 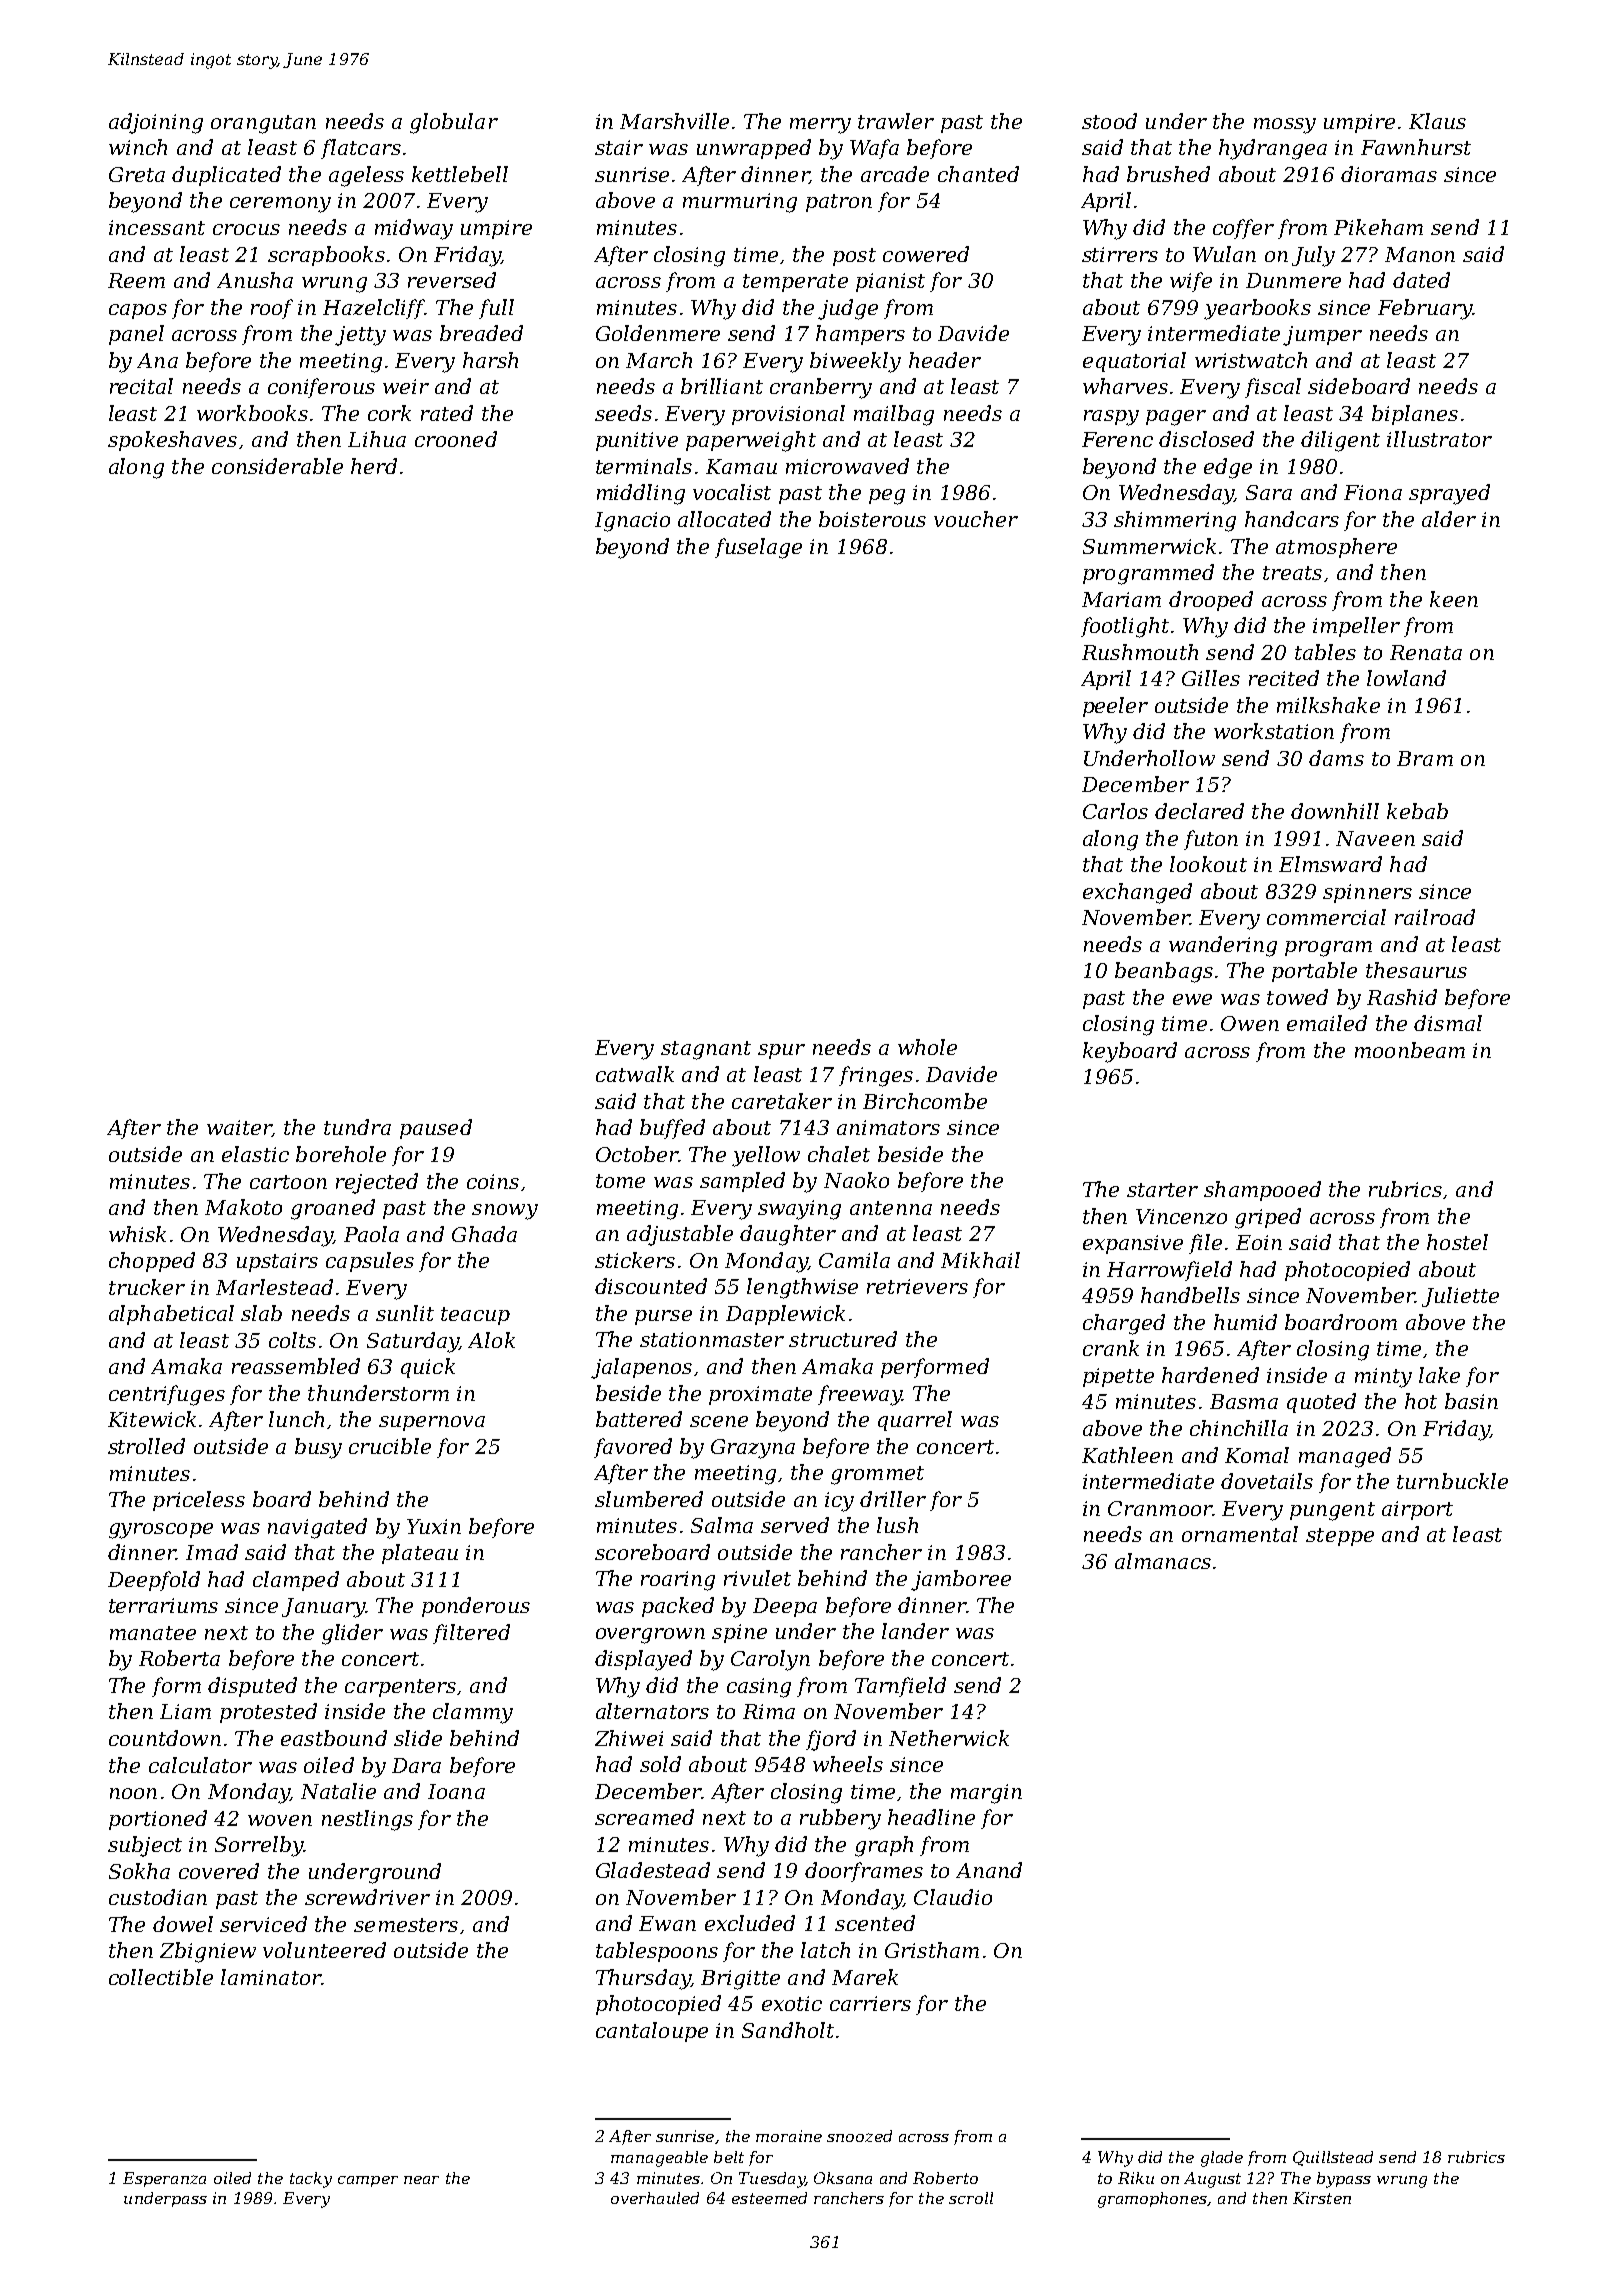 I want to click on Esperanza, so click(x=164, y=2179).
